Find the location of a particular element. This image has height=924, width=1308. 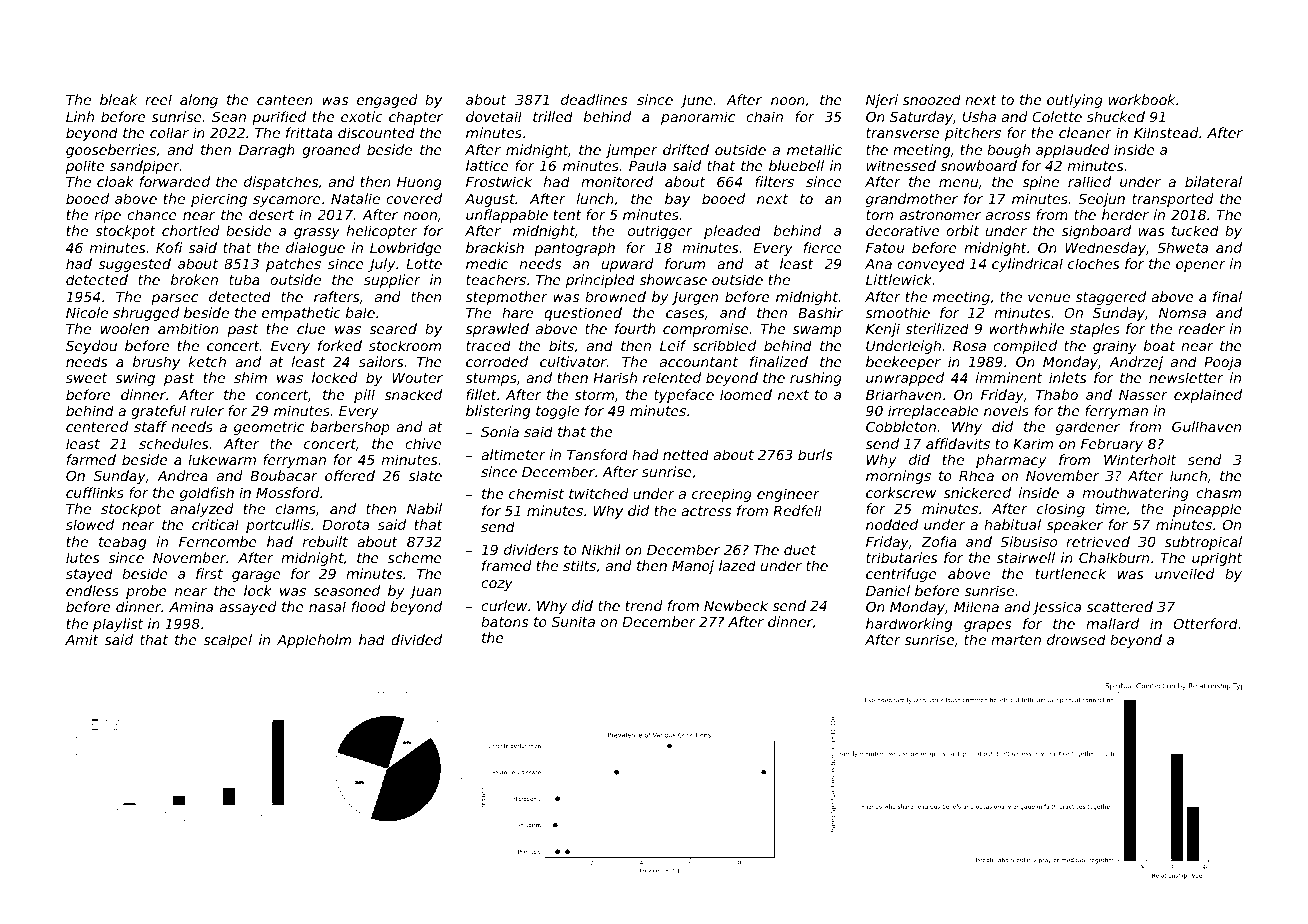

Newbeck is located at coordinates (736, 605).
